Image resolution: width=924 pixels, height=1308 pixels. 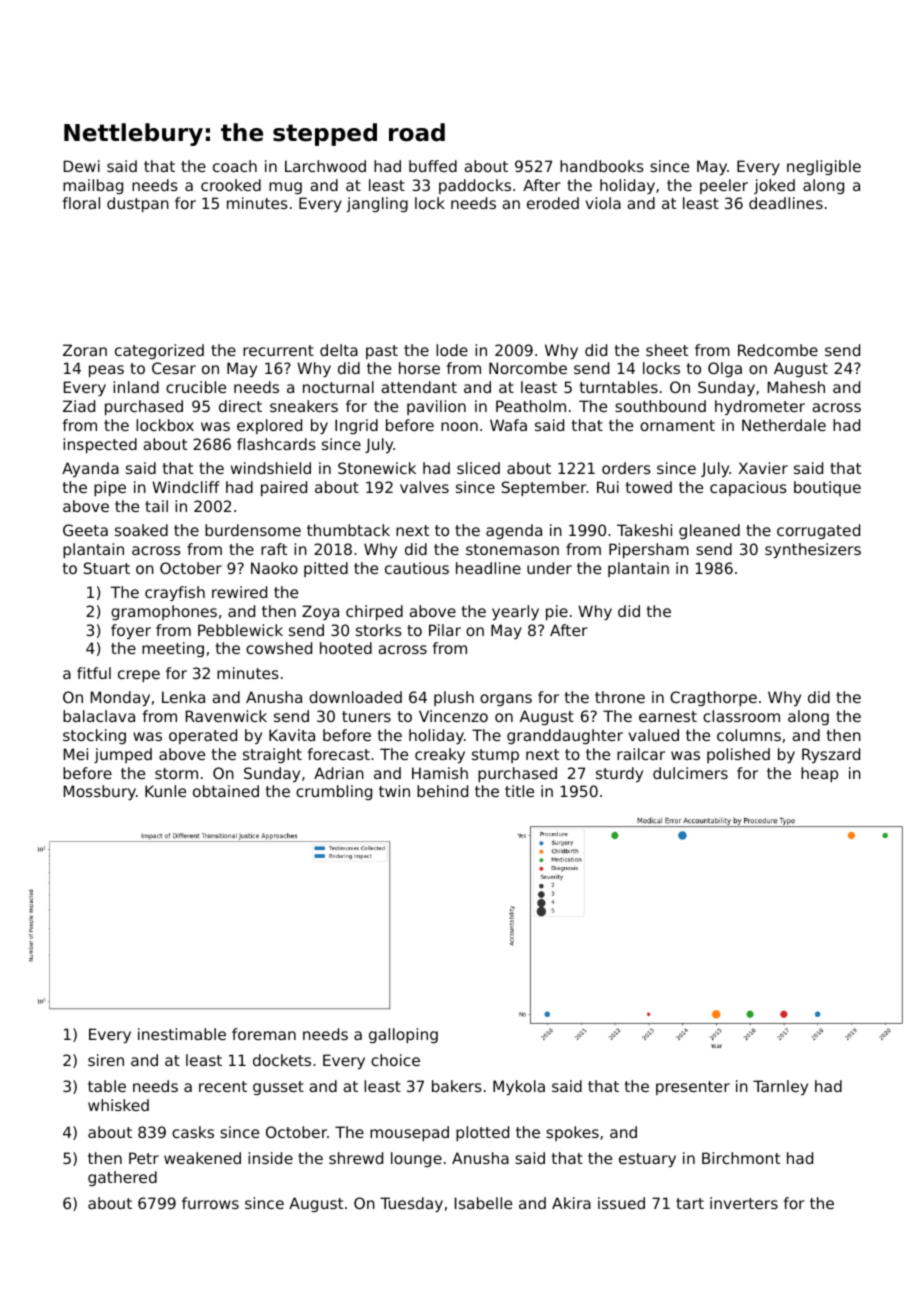 I want to click on jangling, so click(x=377, y=204).
